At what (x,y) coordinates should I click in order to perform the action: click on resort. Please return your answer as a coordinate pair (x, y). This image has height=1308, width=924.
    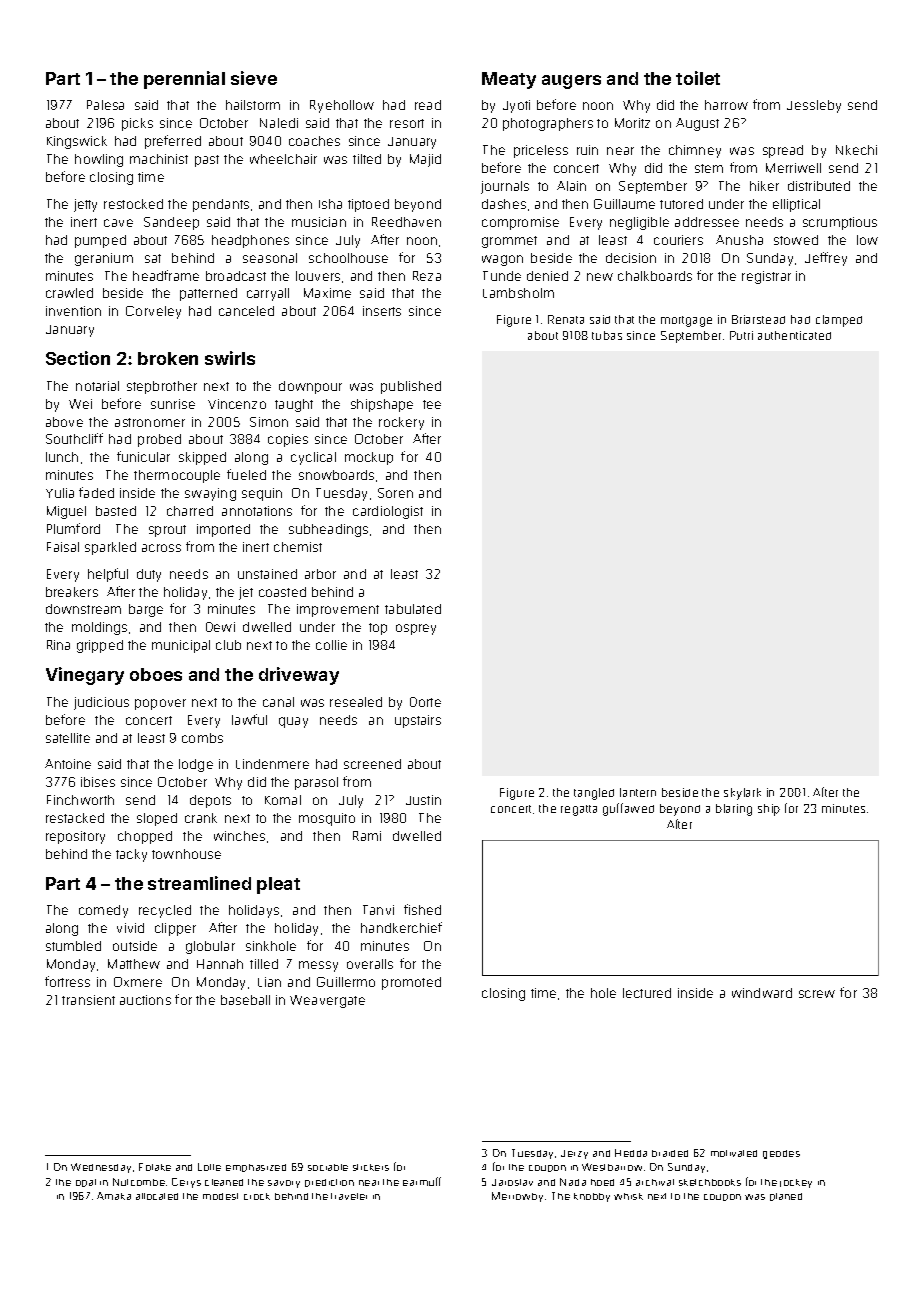
    Looking at the image, I should click on (407, 123).
